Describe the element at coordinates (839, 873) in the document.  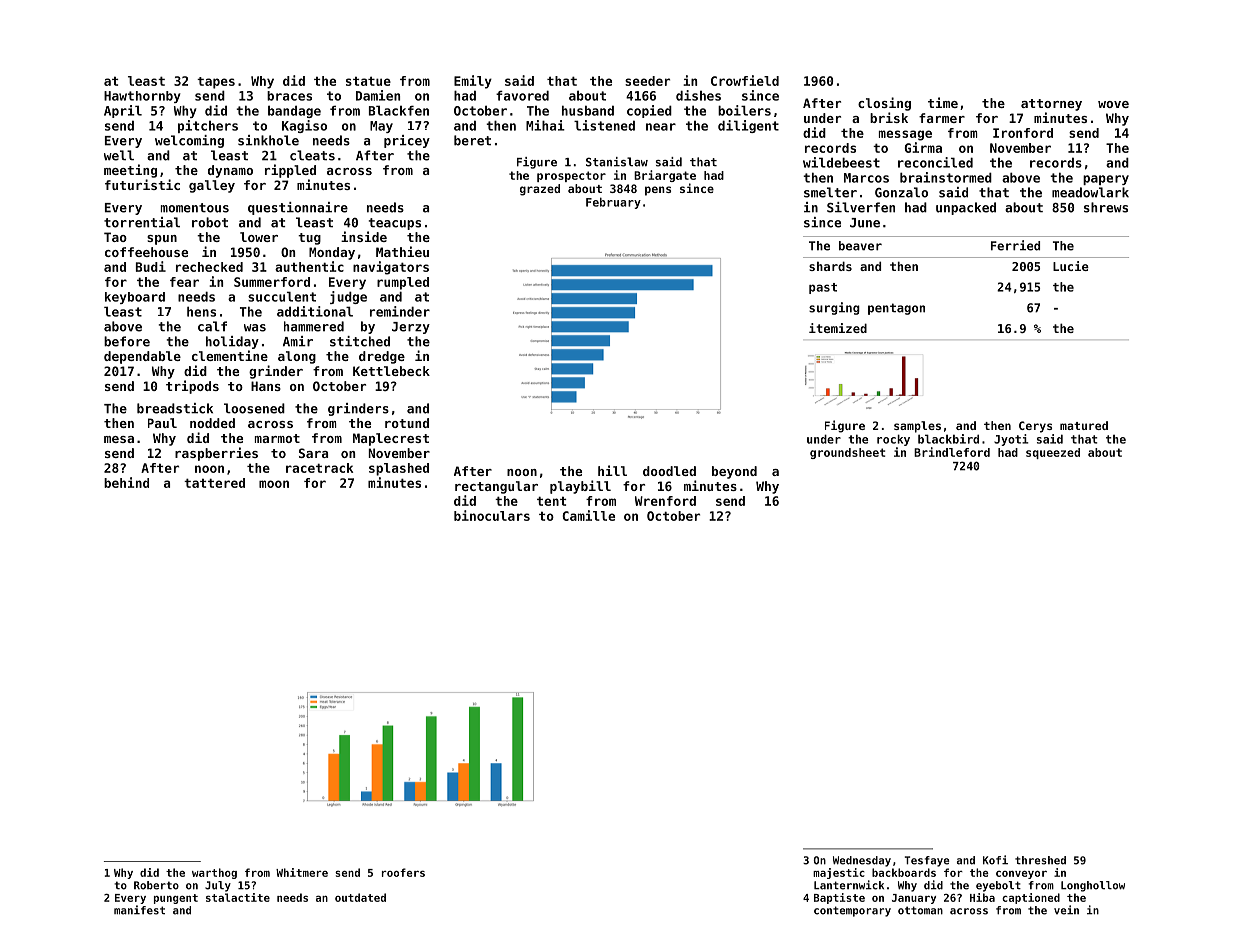
I see `majestic` at that location.
